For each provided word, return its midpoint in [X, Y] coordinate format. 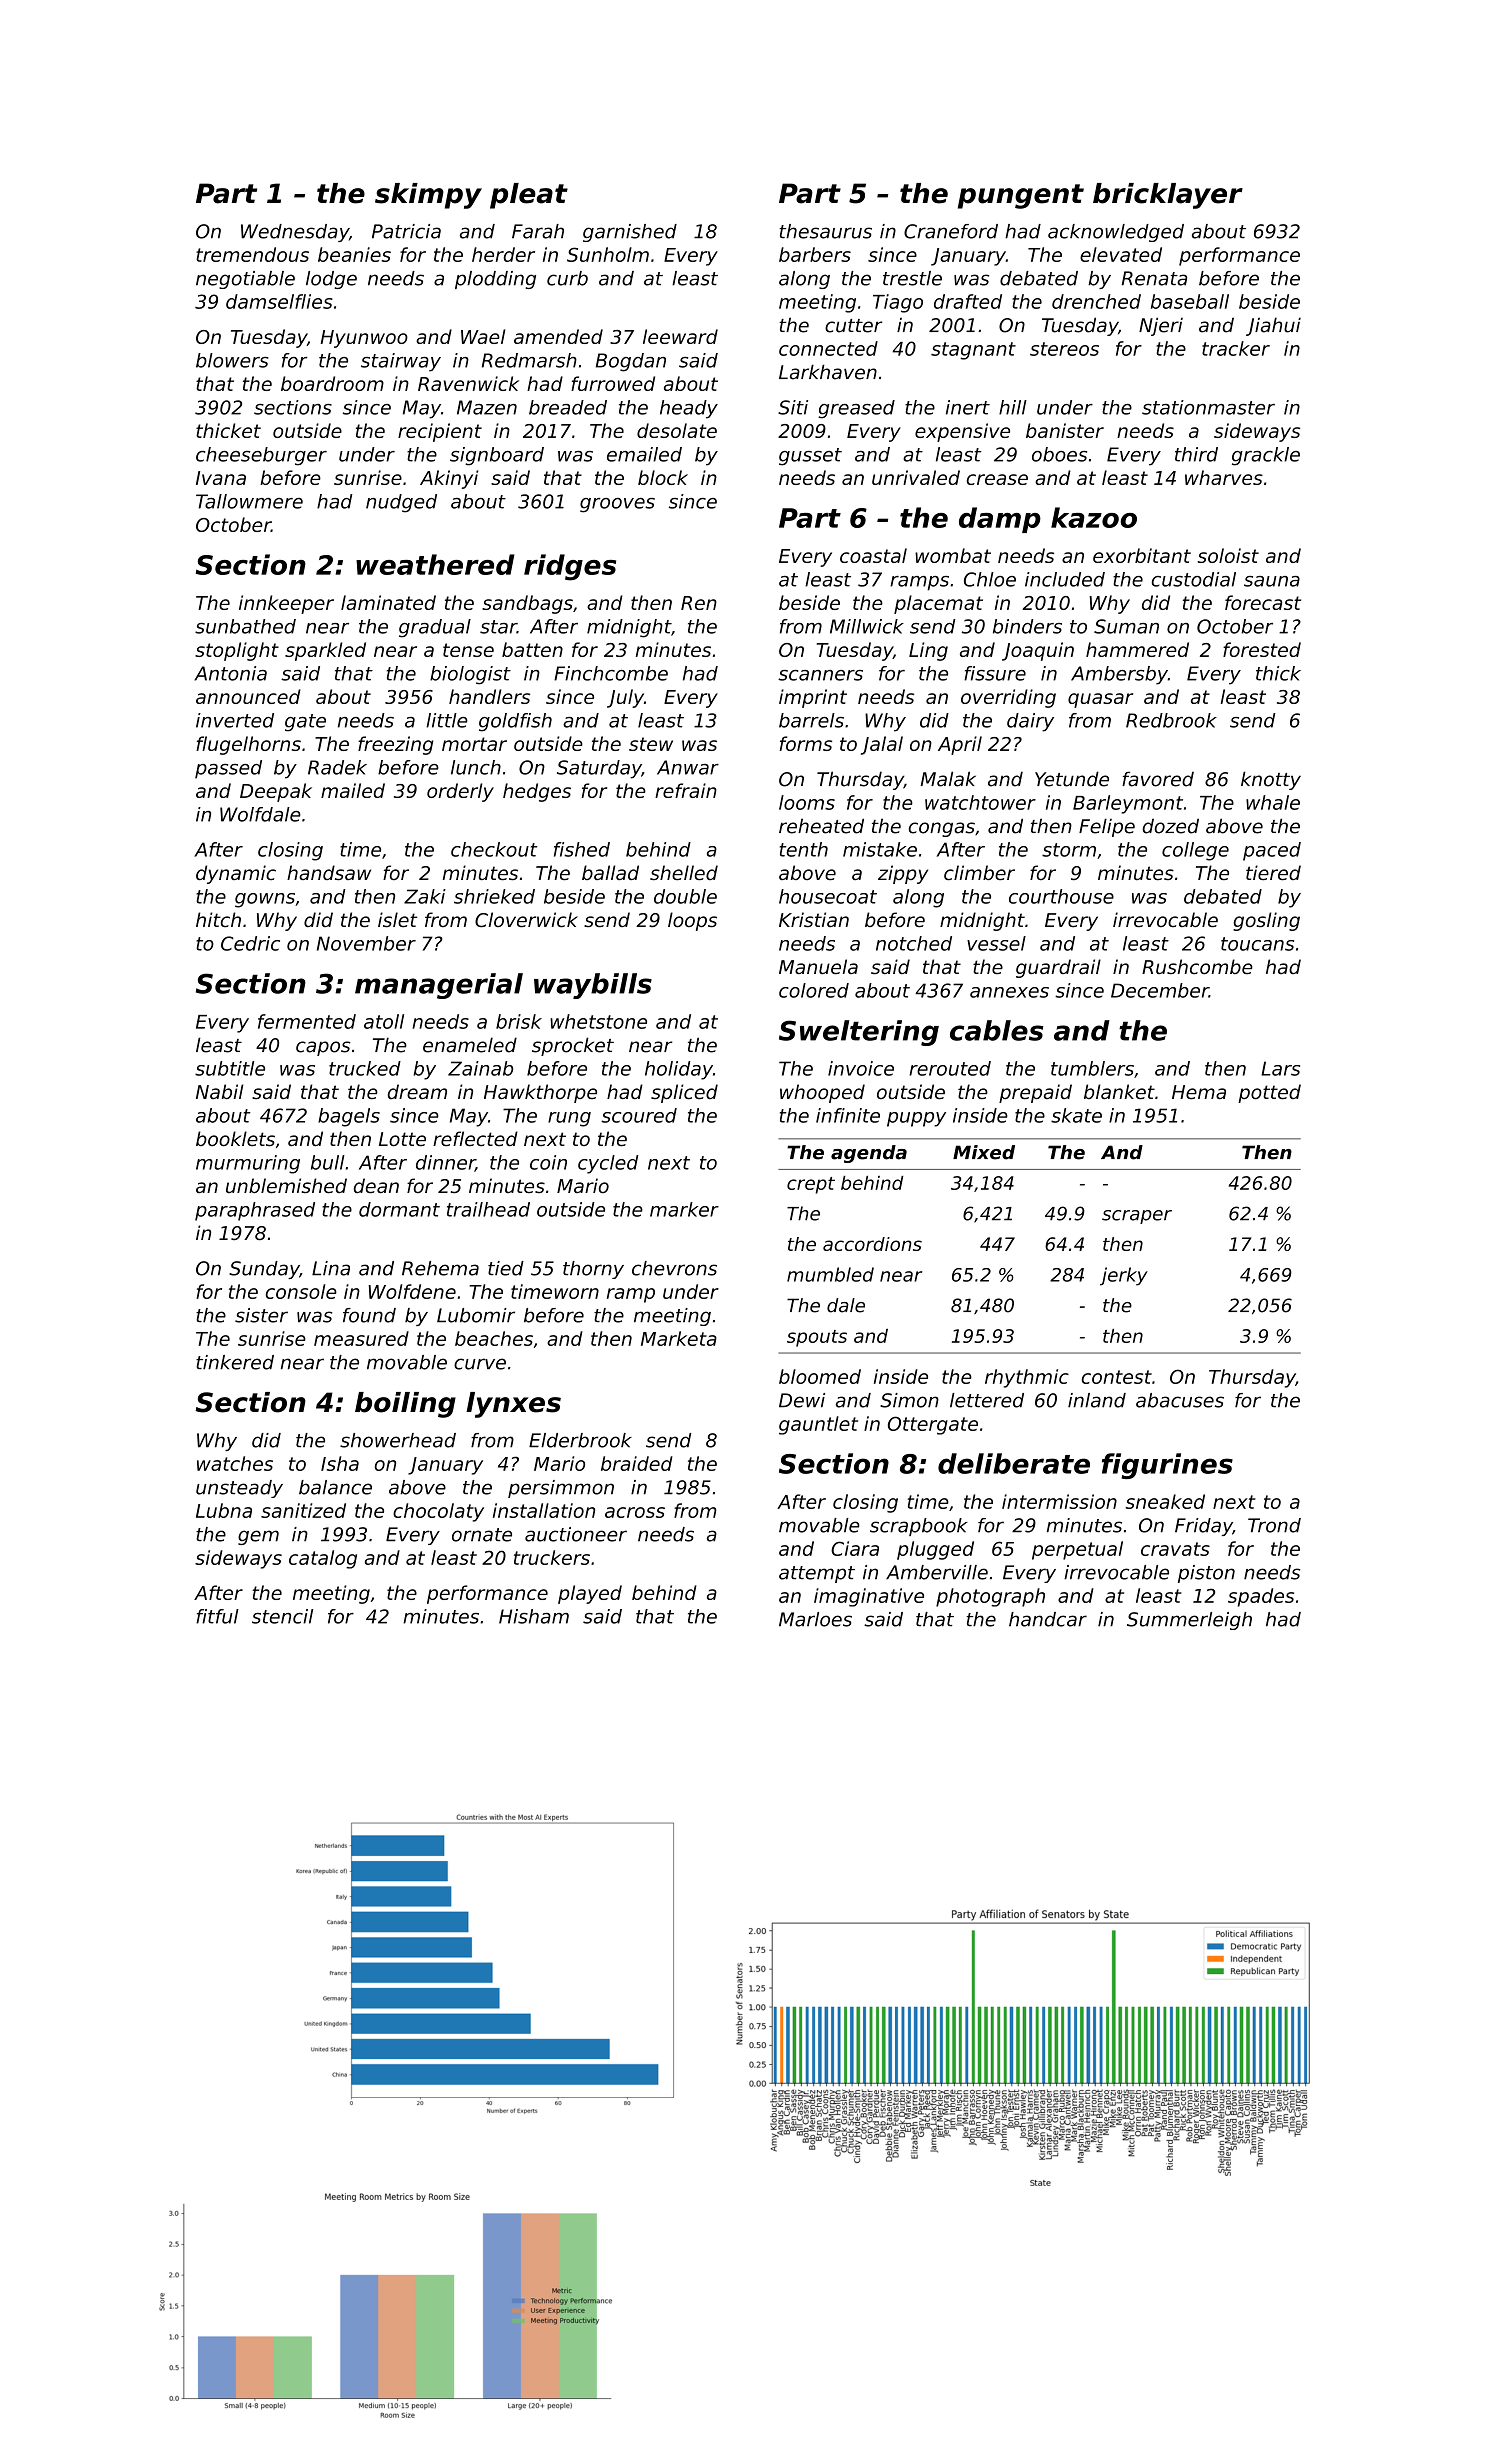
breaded [568, 407]
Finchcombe [611, 673]
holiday [679, 1070]
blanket [1119, 1092]
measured [361, 1338]
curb [567, 278]
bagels [349, 1117]
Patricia [406, 231]
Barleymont [1128, 804]
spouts [817, 1338]
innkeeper [286, 604]
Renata [1154, 278]
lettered [987, 1400]
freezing [395, 745]
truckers [552, 1557]
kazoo [1094, 517]
